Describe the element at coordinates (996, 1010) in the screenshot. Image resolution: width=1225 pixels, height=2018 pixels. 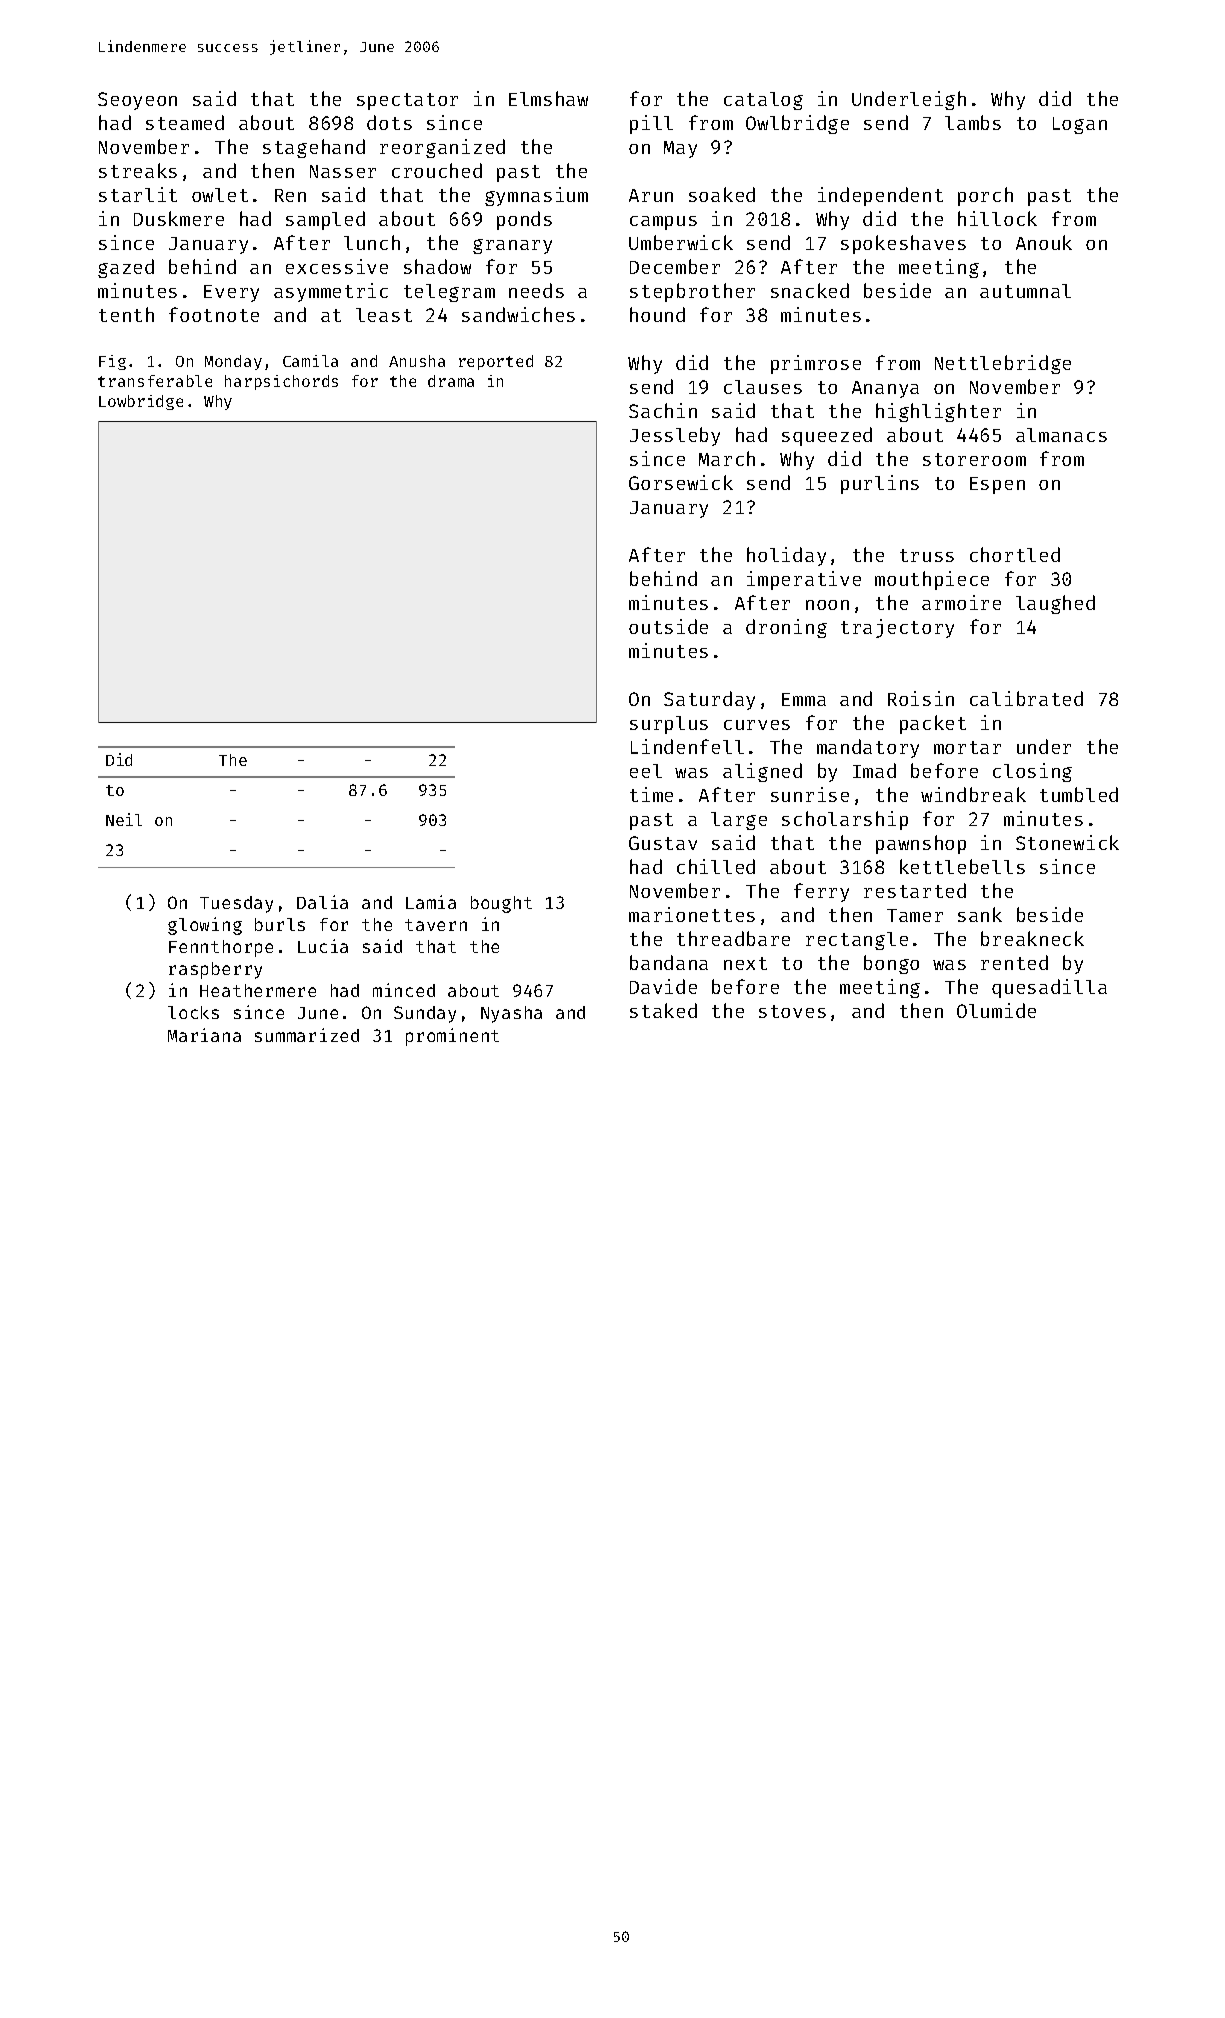
I see `Olumide` at that location.
